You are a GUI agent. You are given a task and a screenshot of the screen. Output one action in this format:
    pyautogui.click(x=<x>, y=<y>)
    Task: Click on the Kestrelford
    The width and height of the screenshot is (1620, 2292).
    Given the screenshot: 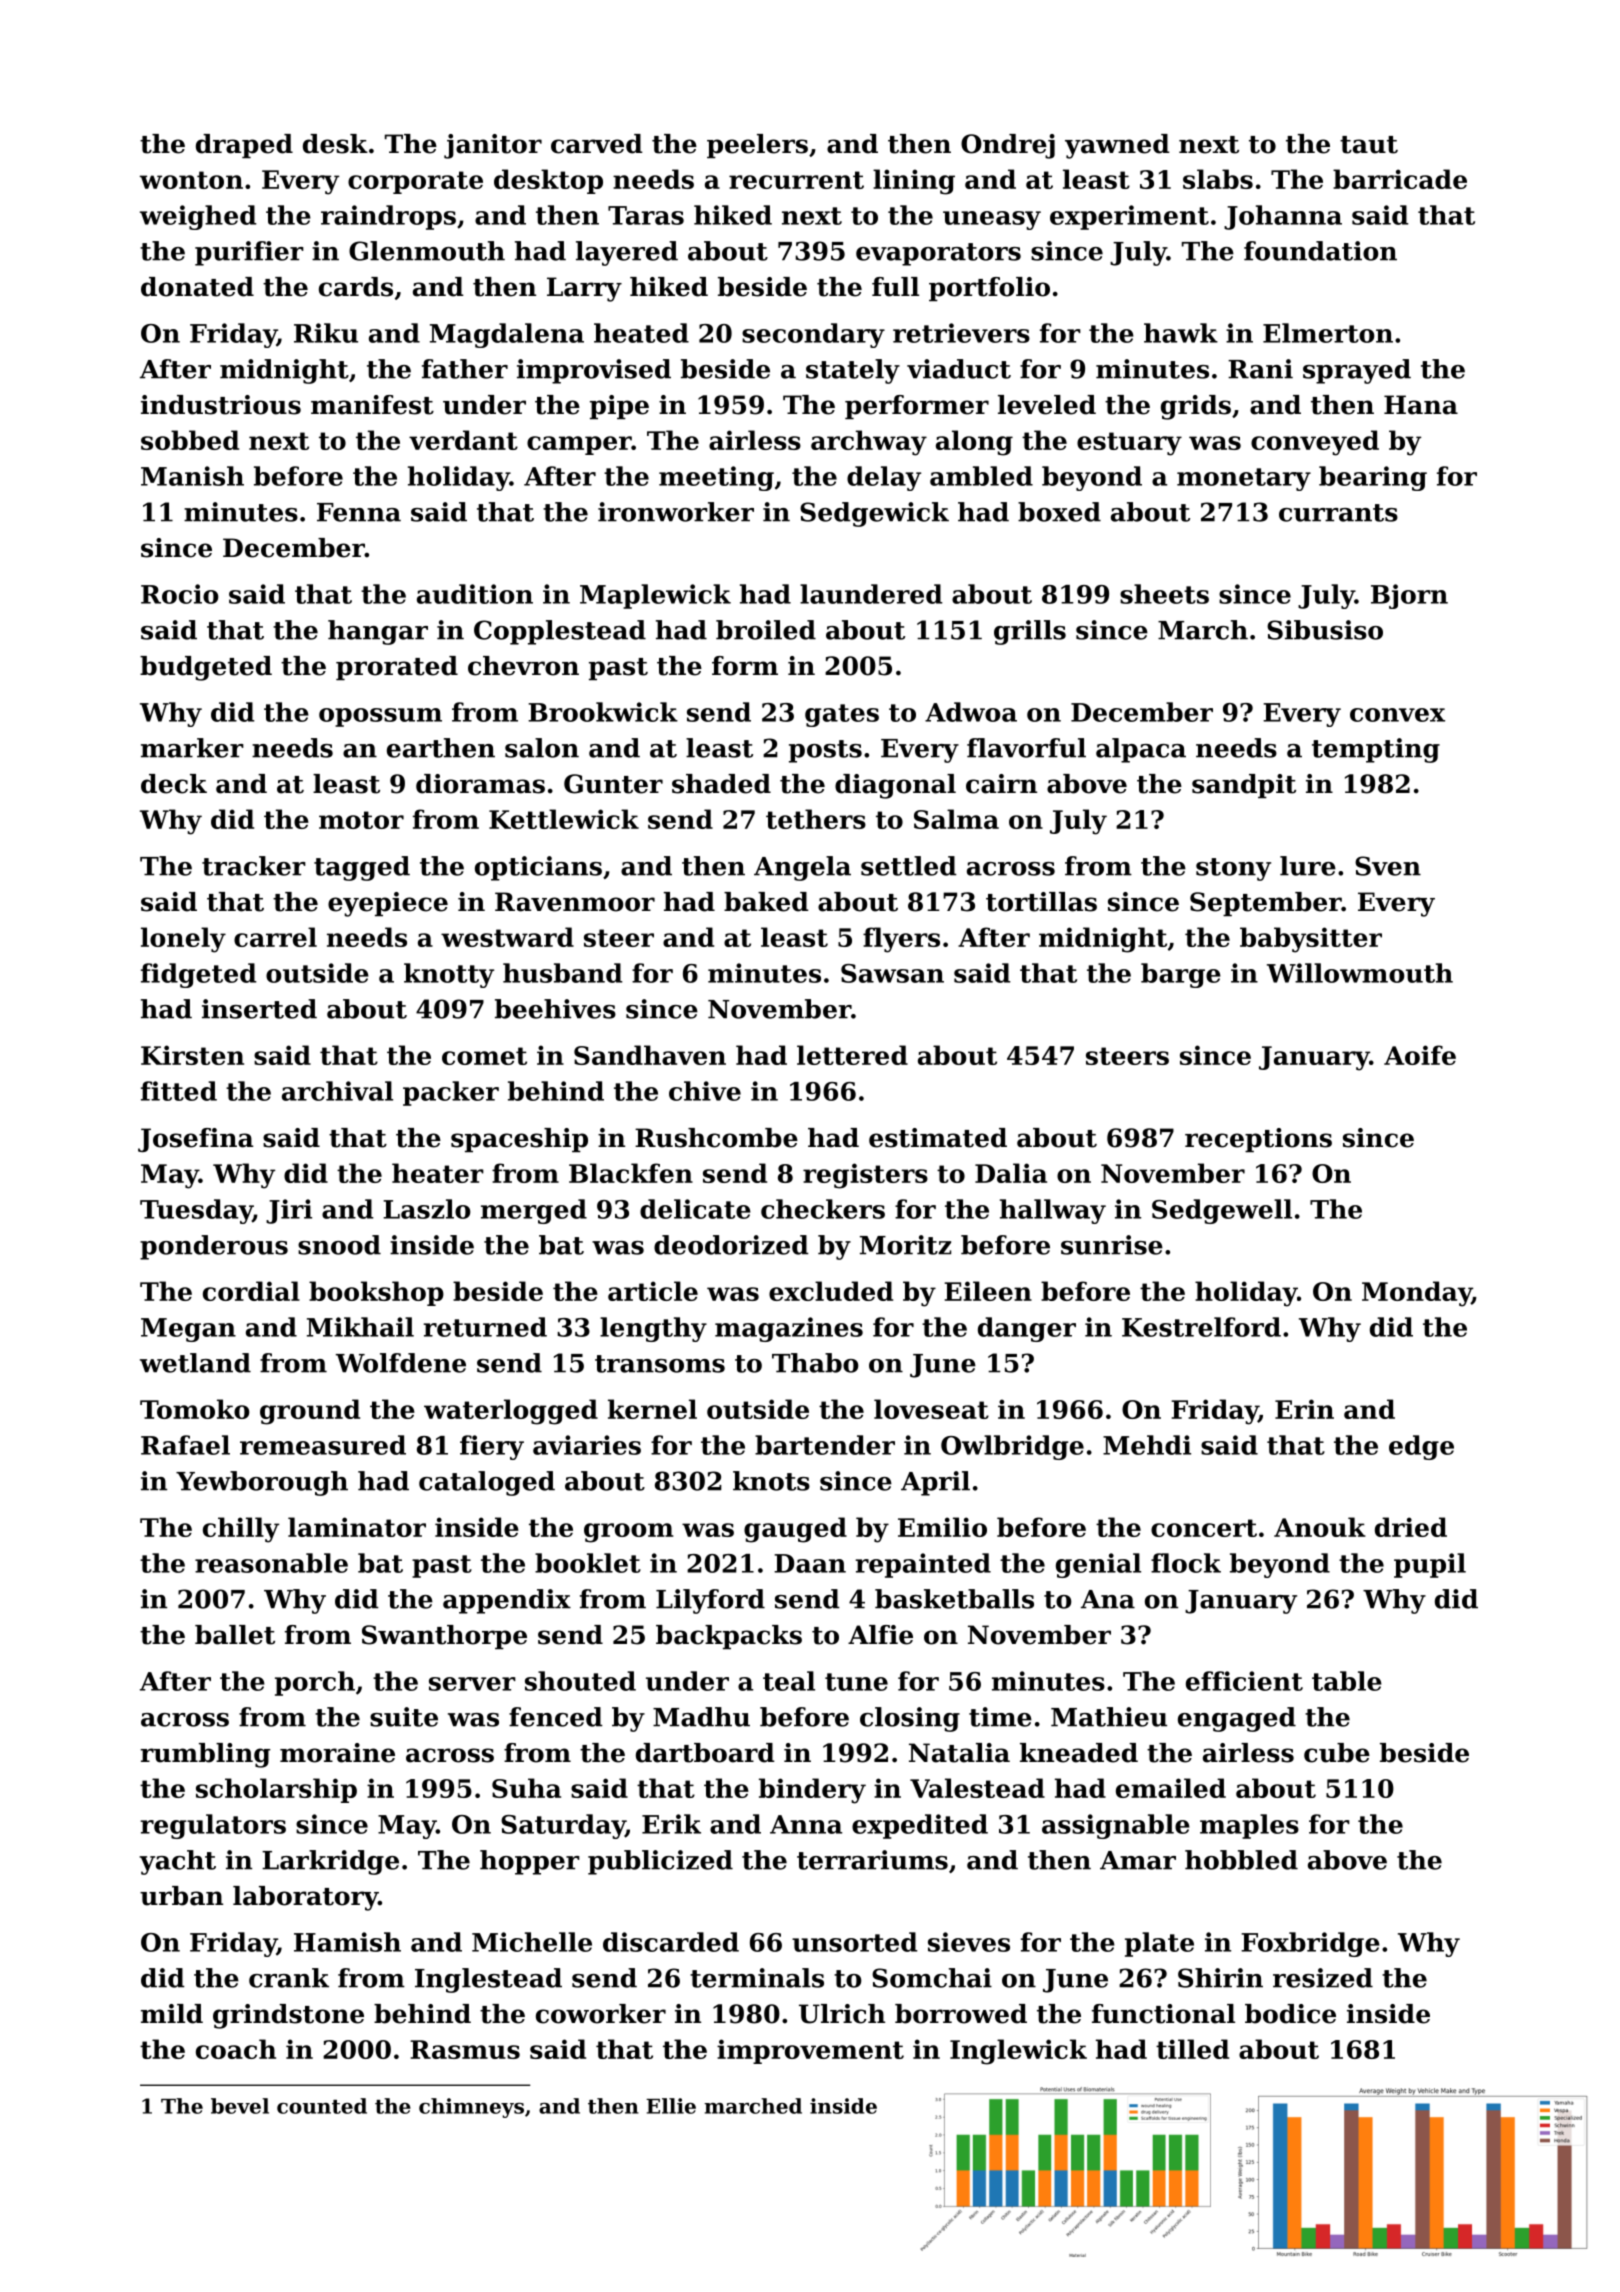 What is the action you would take?
    pyautogui.click(x=1201, y=1327)
